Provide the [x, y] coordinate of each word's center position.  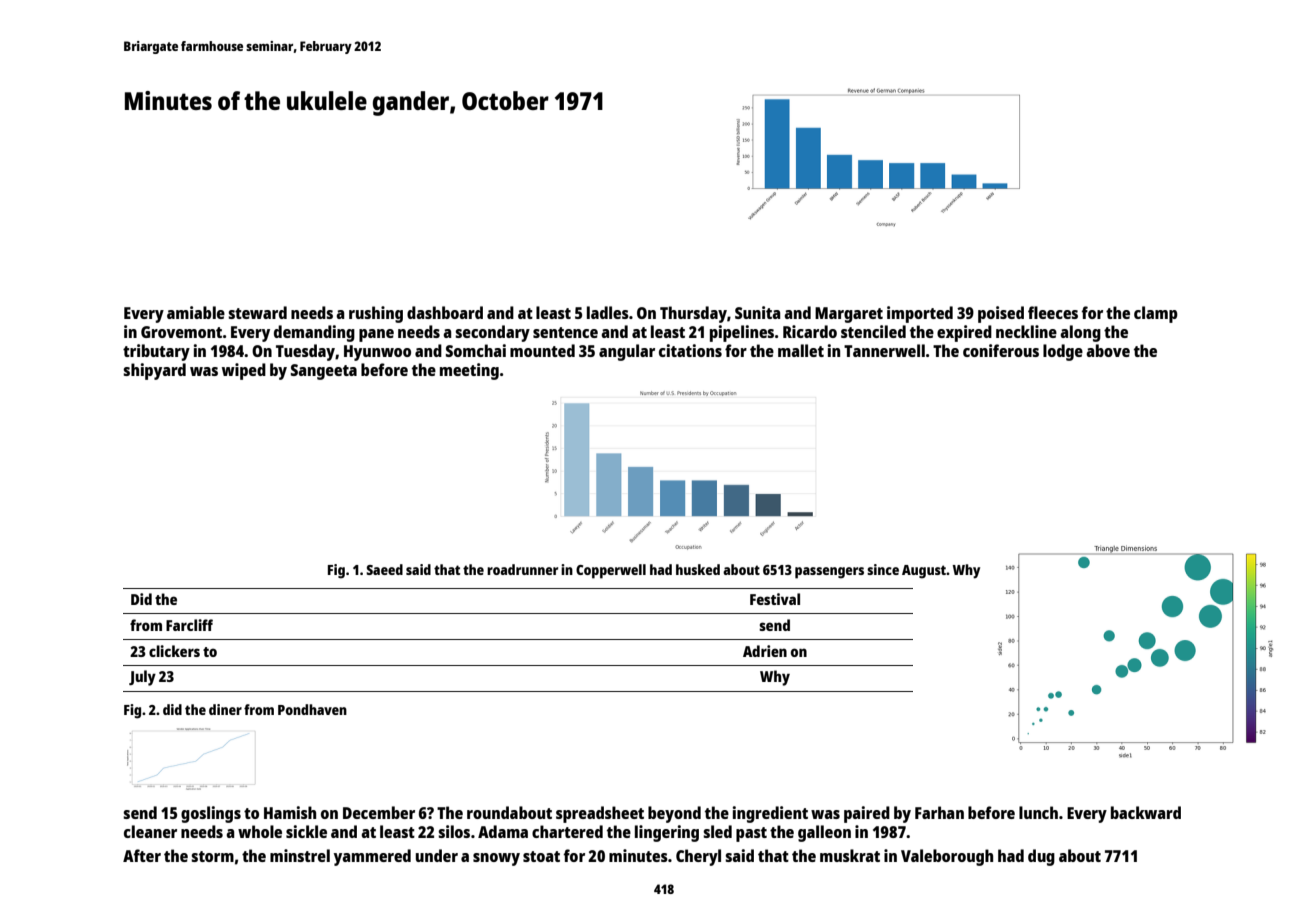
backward [1146, 812]
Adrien [765, 651]
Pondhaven [312, 709]
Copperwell [611, 571]
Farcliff [189, 625]
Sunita [757, 312]
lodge [1063, 352]
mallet [801, 350]
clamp [1156, 314]
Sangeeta [324, 372]
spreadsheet [600, 814]
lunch [1038, 812]
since [883, 569]
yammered [372, 857]
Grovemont [181, 332]
